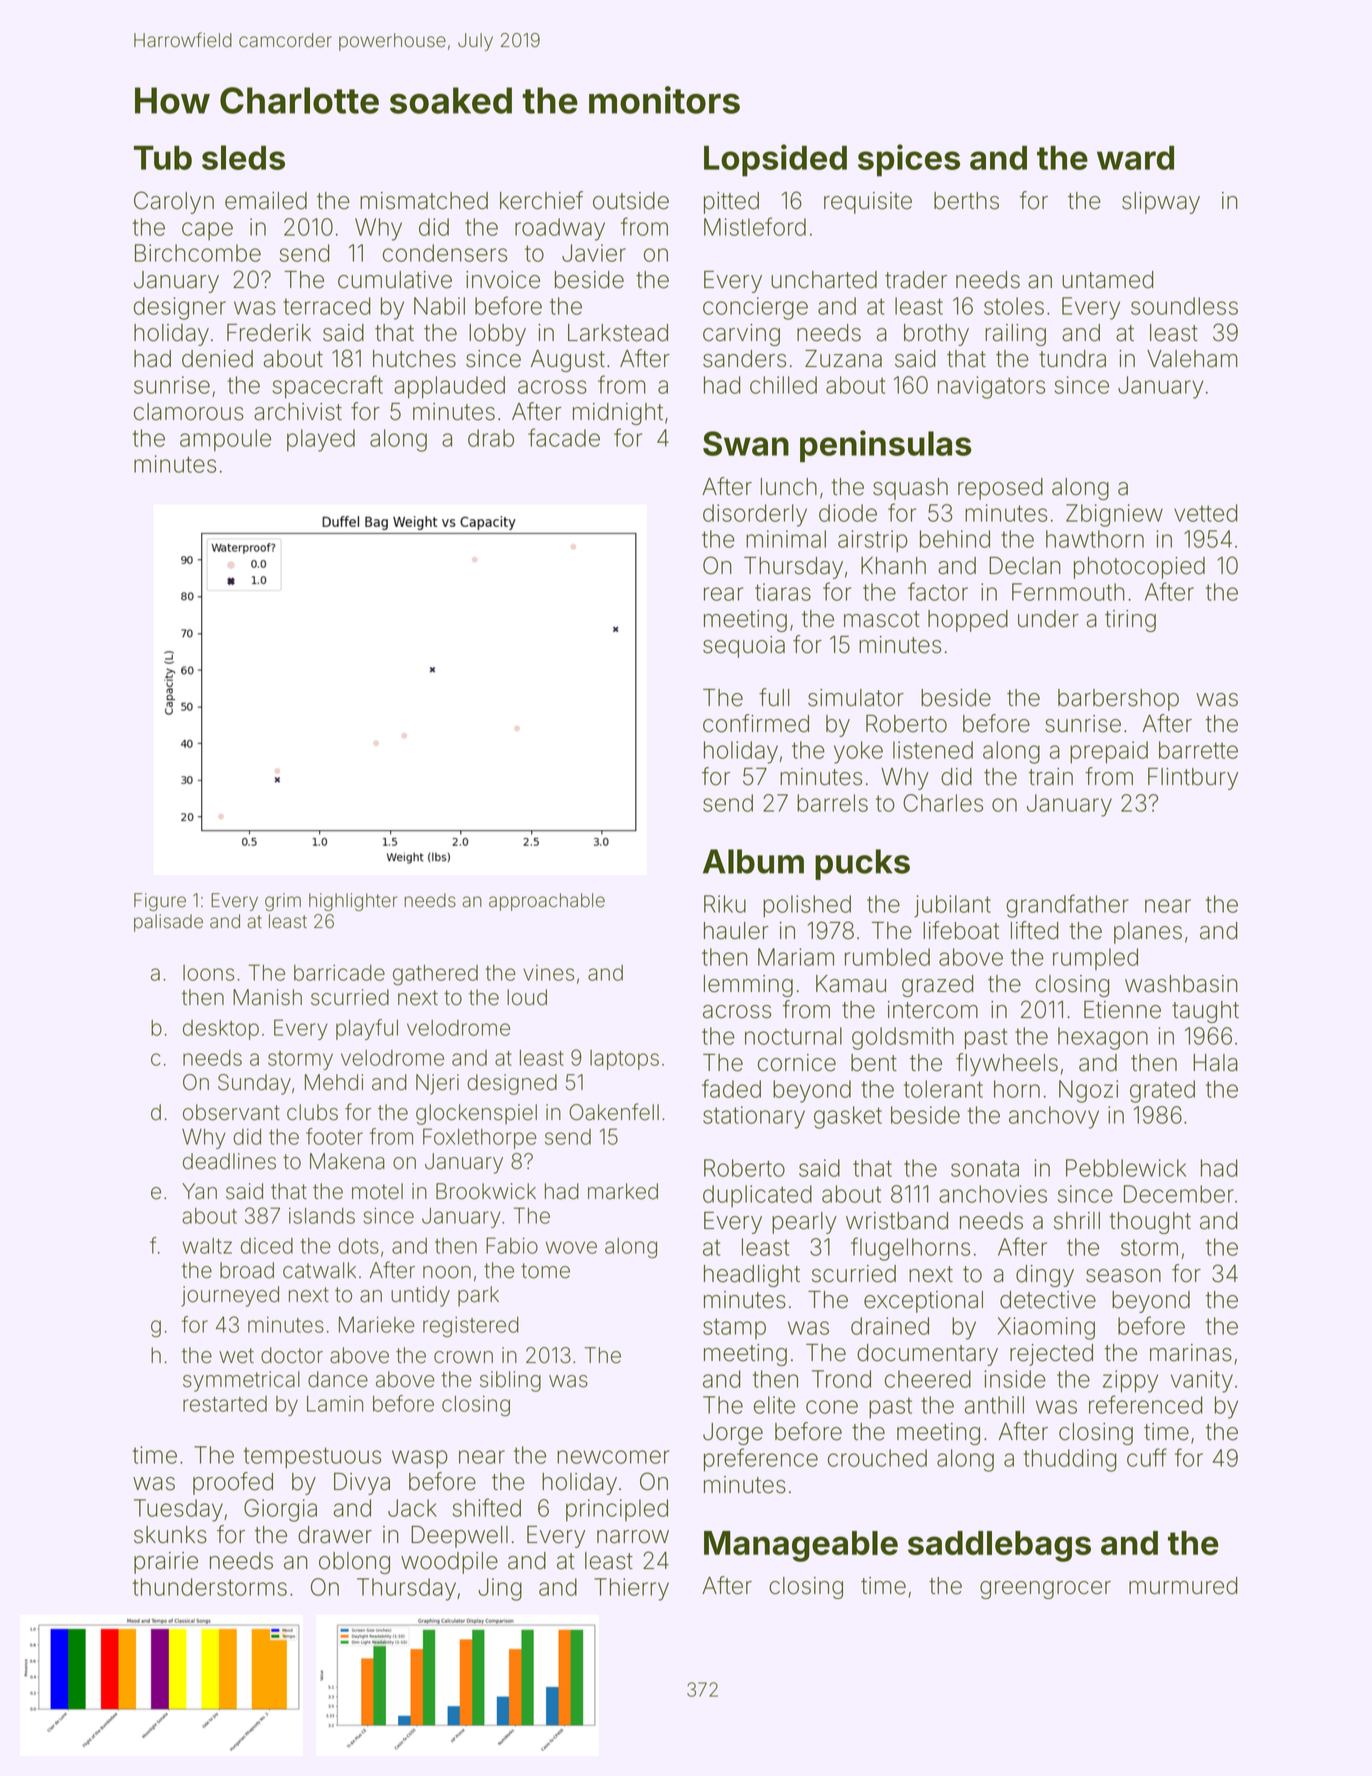 The width and height of the screenshot is (1372, 1776). Describe the element at coordinates (841, 1379) in the screenshot. I see `Trond` at that location.
